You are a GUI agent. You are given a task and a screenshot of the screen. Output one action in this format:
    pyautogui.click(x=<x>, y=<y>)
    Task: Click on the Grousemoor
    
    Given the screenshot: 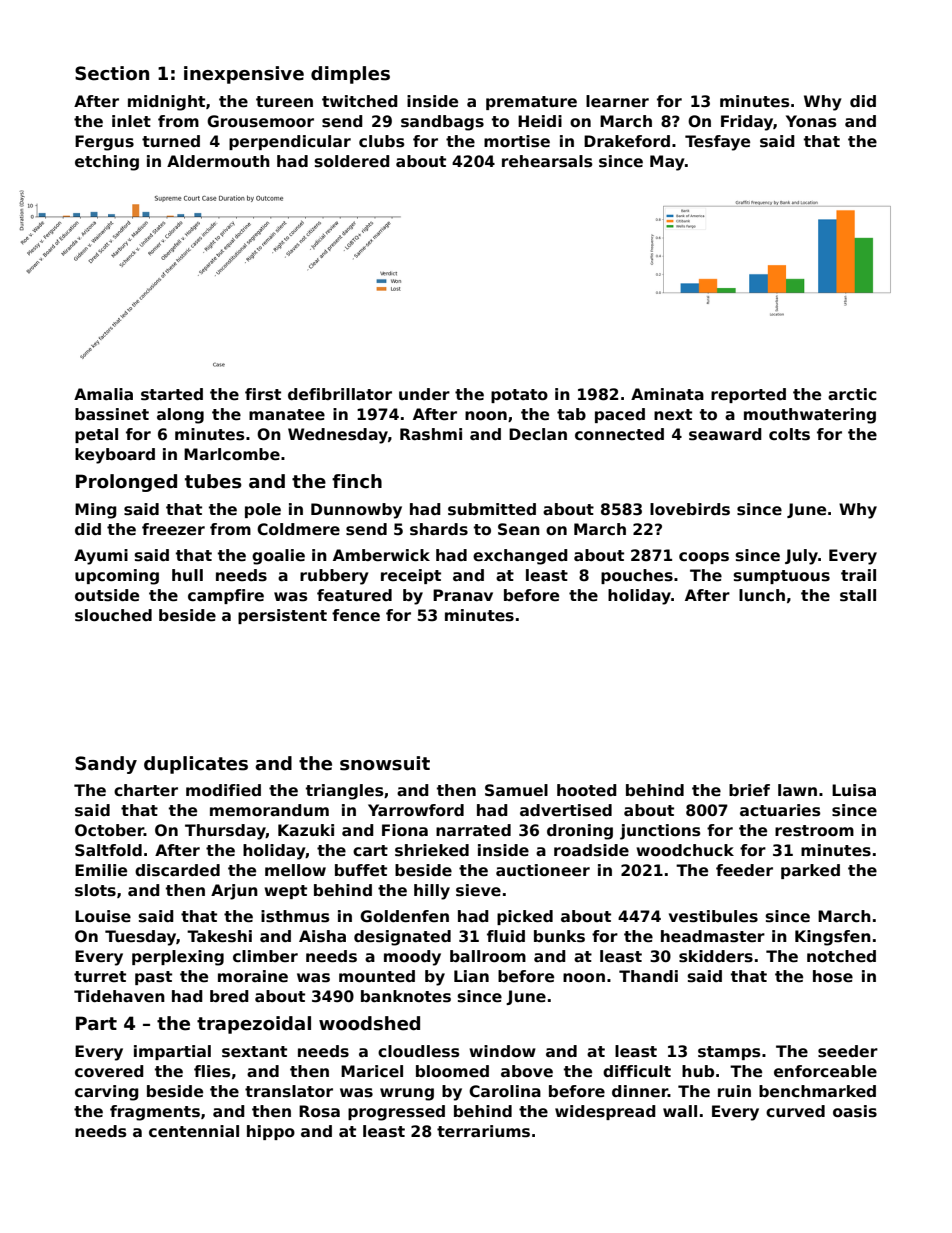 What is the action you would take?
    pyautogui.click(x=260, y=121)
